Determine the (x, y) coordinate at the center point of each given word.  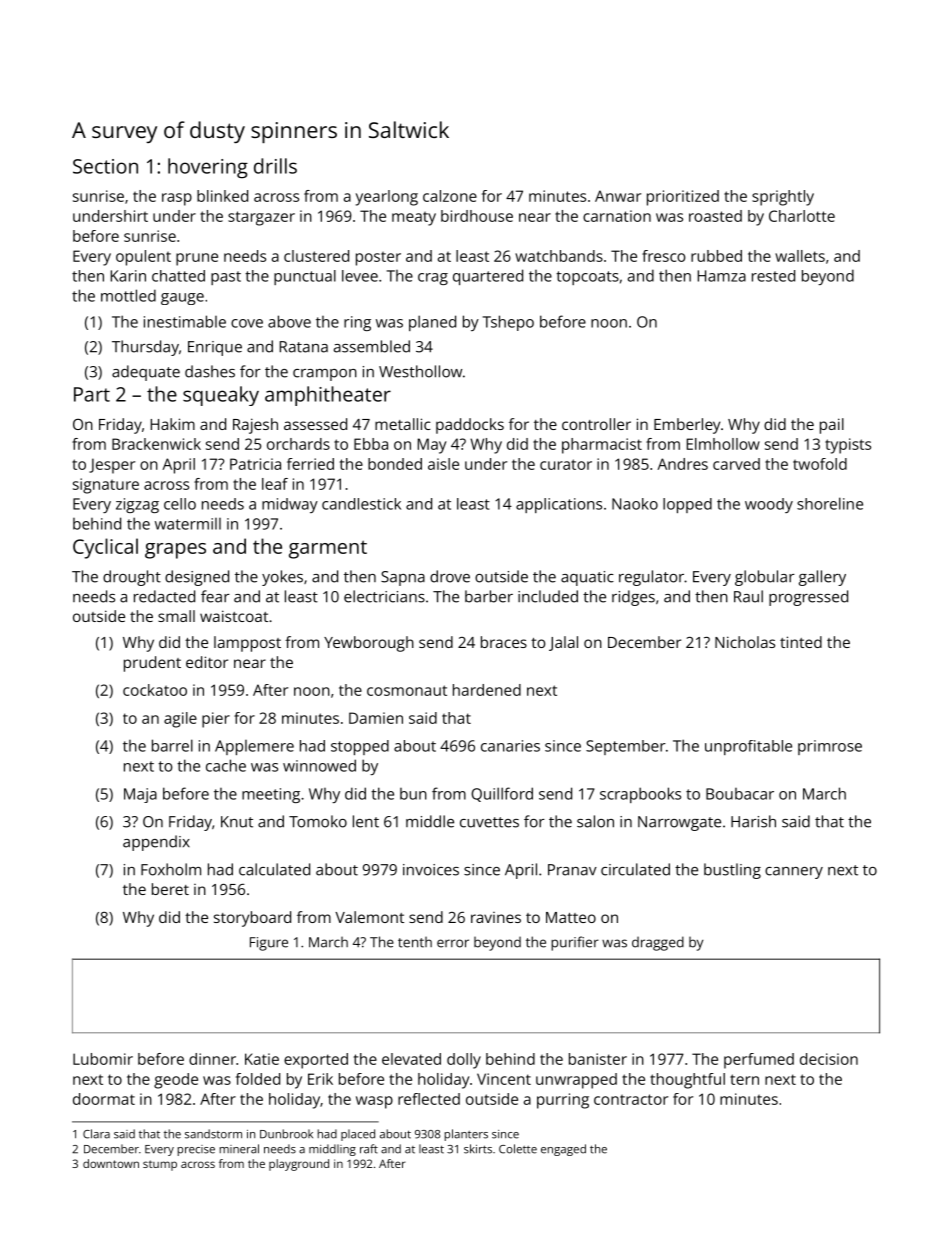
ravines (496, 917)
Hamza (722, 276)
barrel (172, 745)
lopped (687, 505)
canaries (510, 746)
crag (433, 279)
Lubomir (103, 1059)
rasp (177, 199)
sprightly (783, 198)
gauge (182, 299)
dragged (658, 943)
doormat (104, 1099)
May (432, 446)
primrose (830, 747)
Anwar (618, 196)
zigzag (137, 505)
